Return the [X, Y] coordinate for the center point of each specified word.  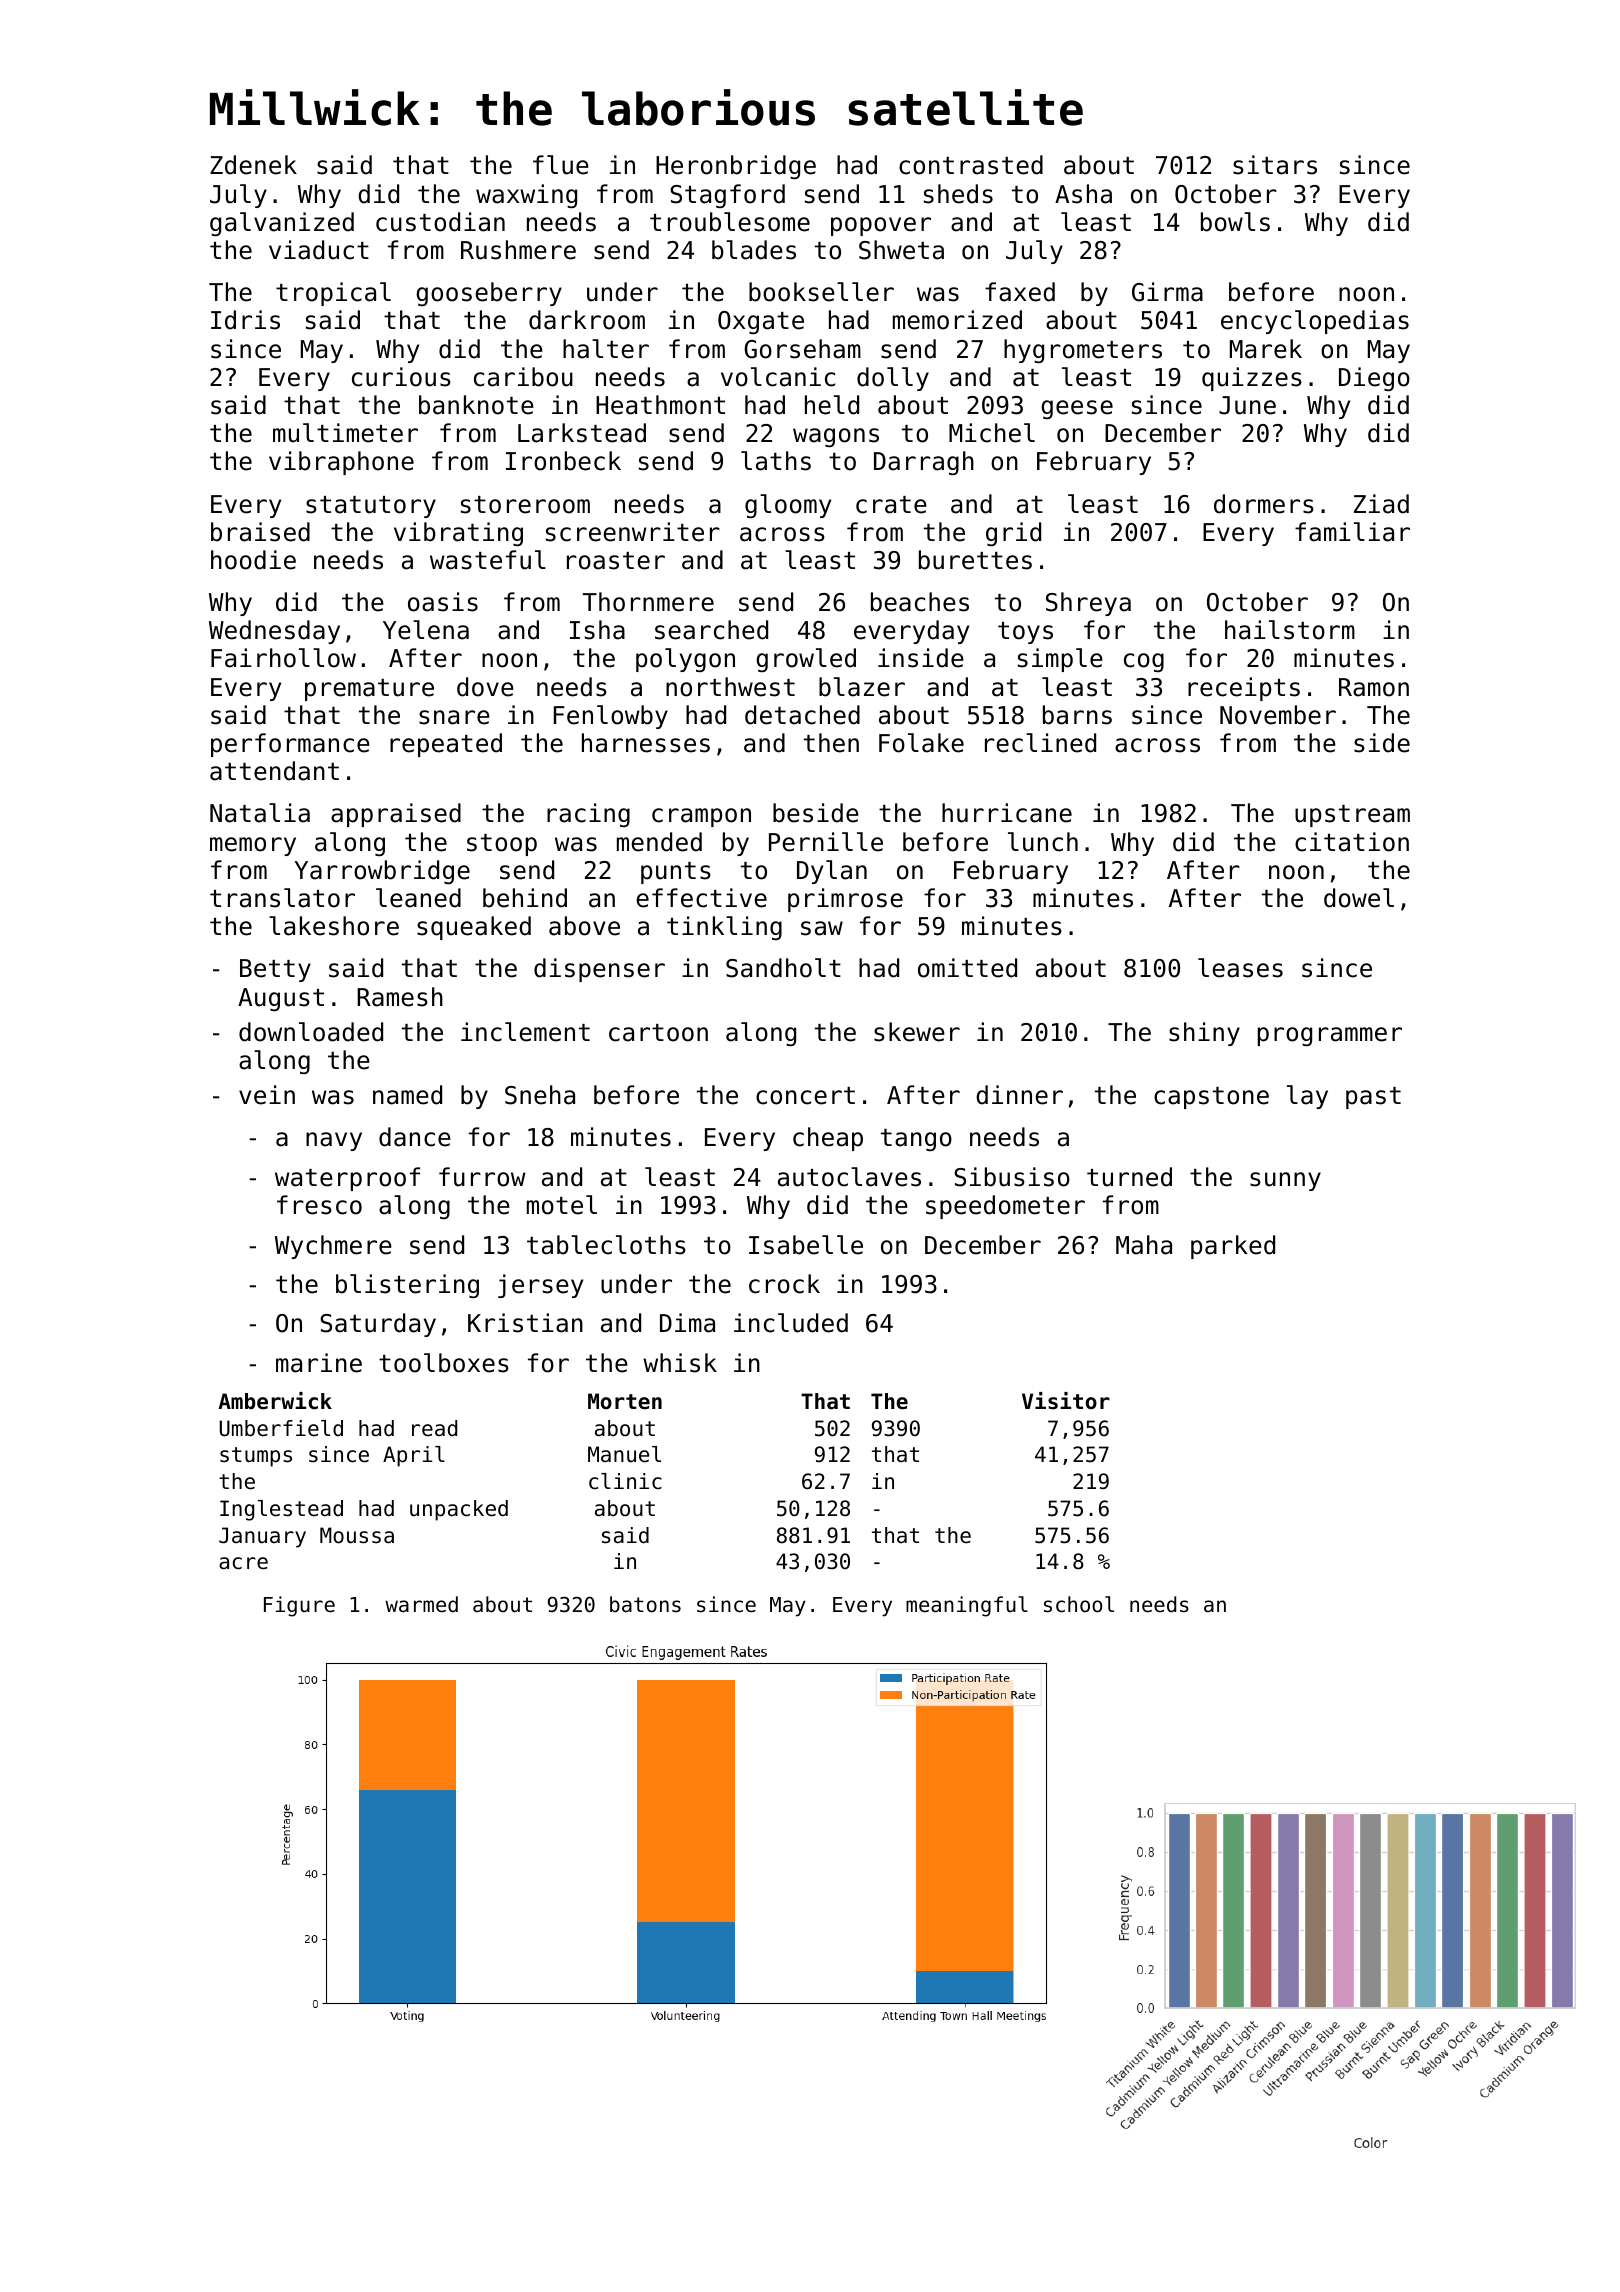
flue [561, 165]
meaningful [967, 1606]
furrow [482, 1177]
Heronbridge [736, 167]
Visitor [1066, 1401]
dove [485, 687]
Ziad [1381, 504]
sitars [1275, 165]
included [791, 1323]
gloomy [788, 506]
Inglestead [281, 1510]
